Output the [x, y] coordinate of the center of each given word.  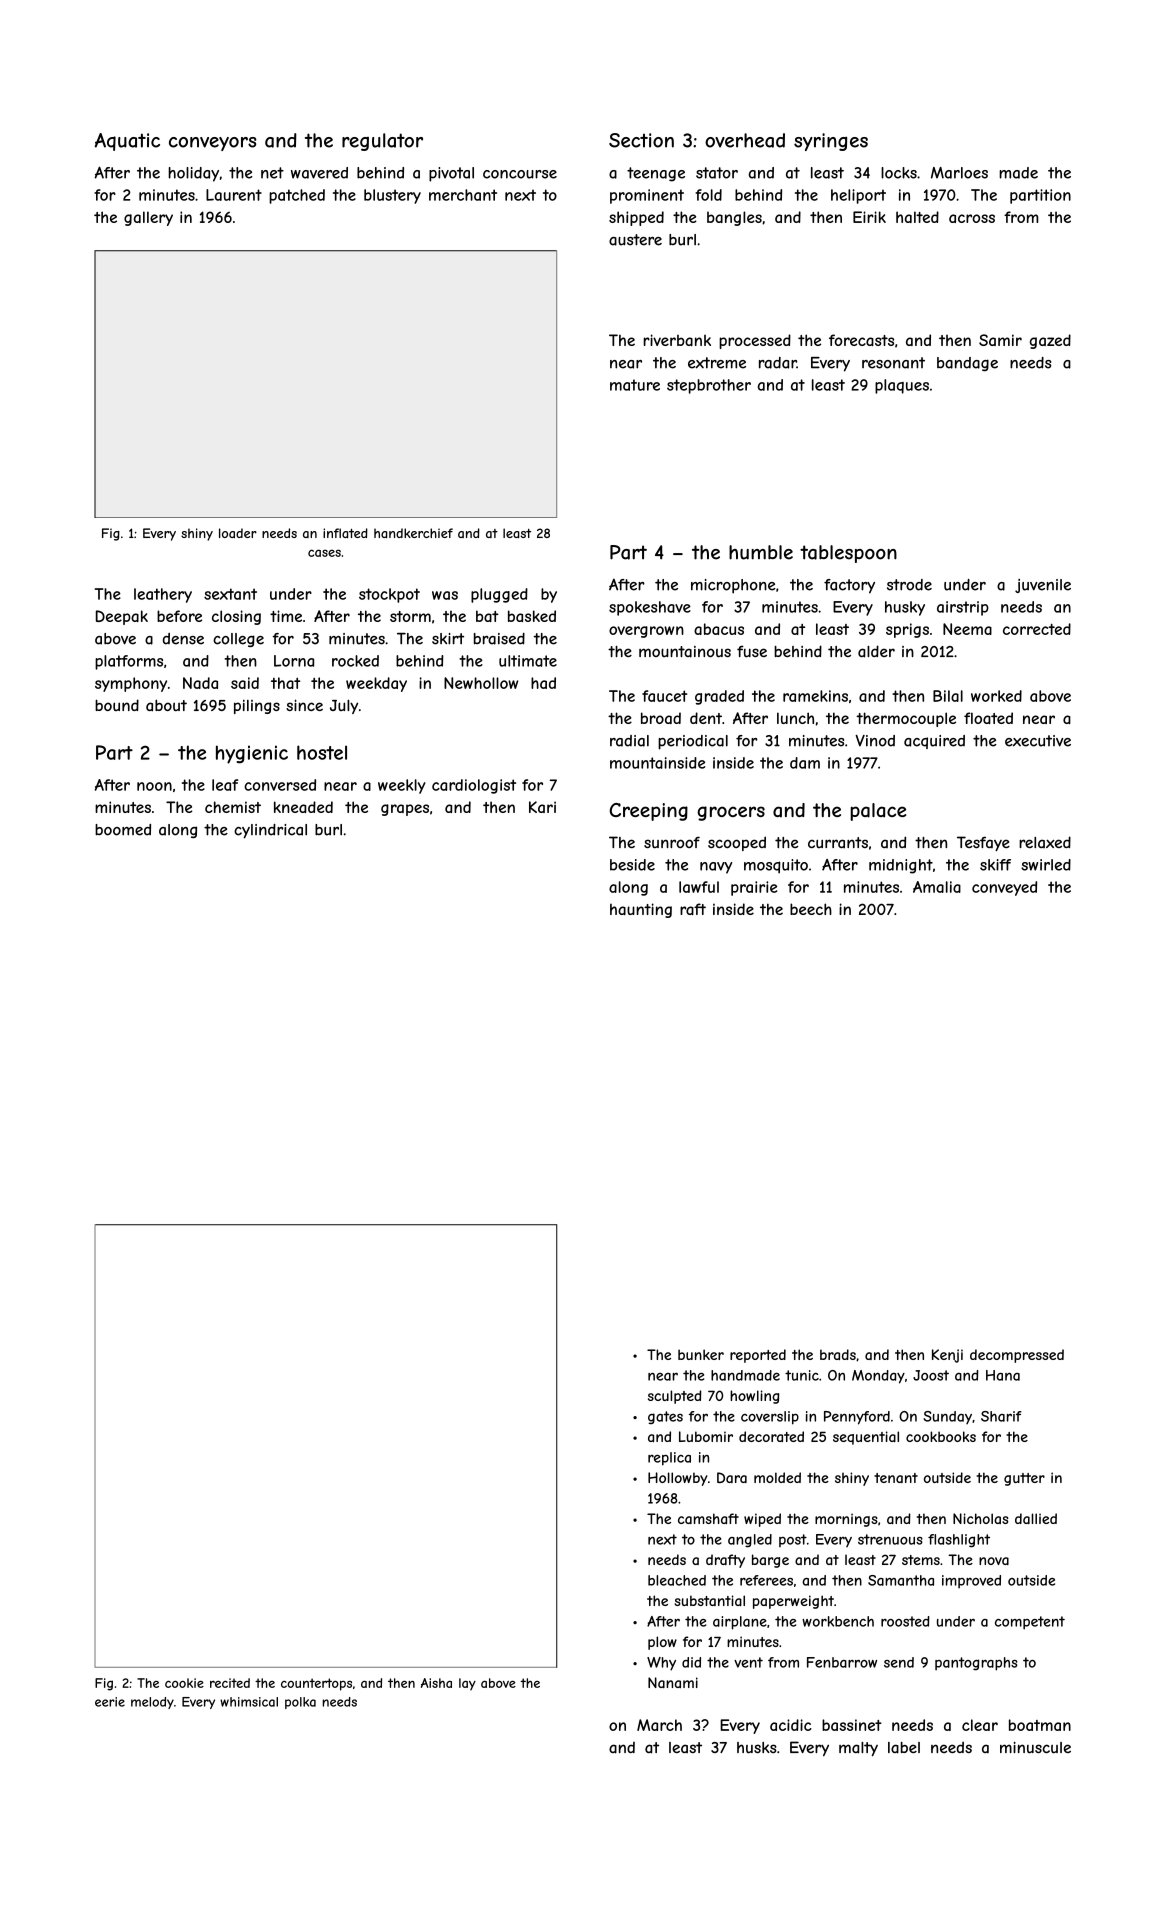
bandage [967, 364]
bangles [734, 218]
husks [757, 1748]
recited [230, 1683]
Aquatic [127, 142]
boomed [123, 830]
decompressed [1017, 1356]
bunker [701, 1354]
